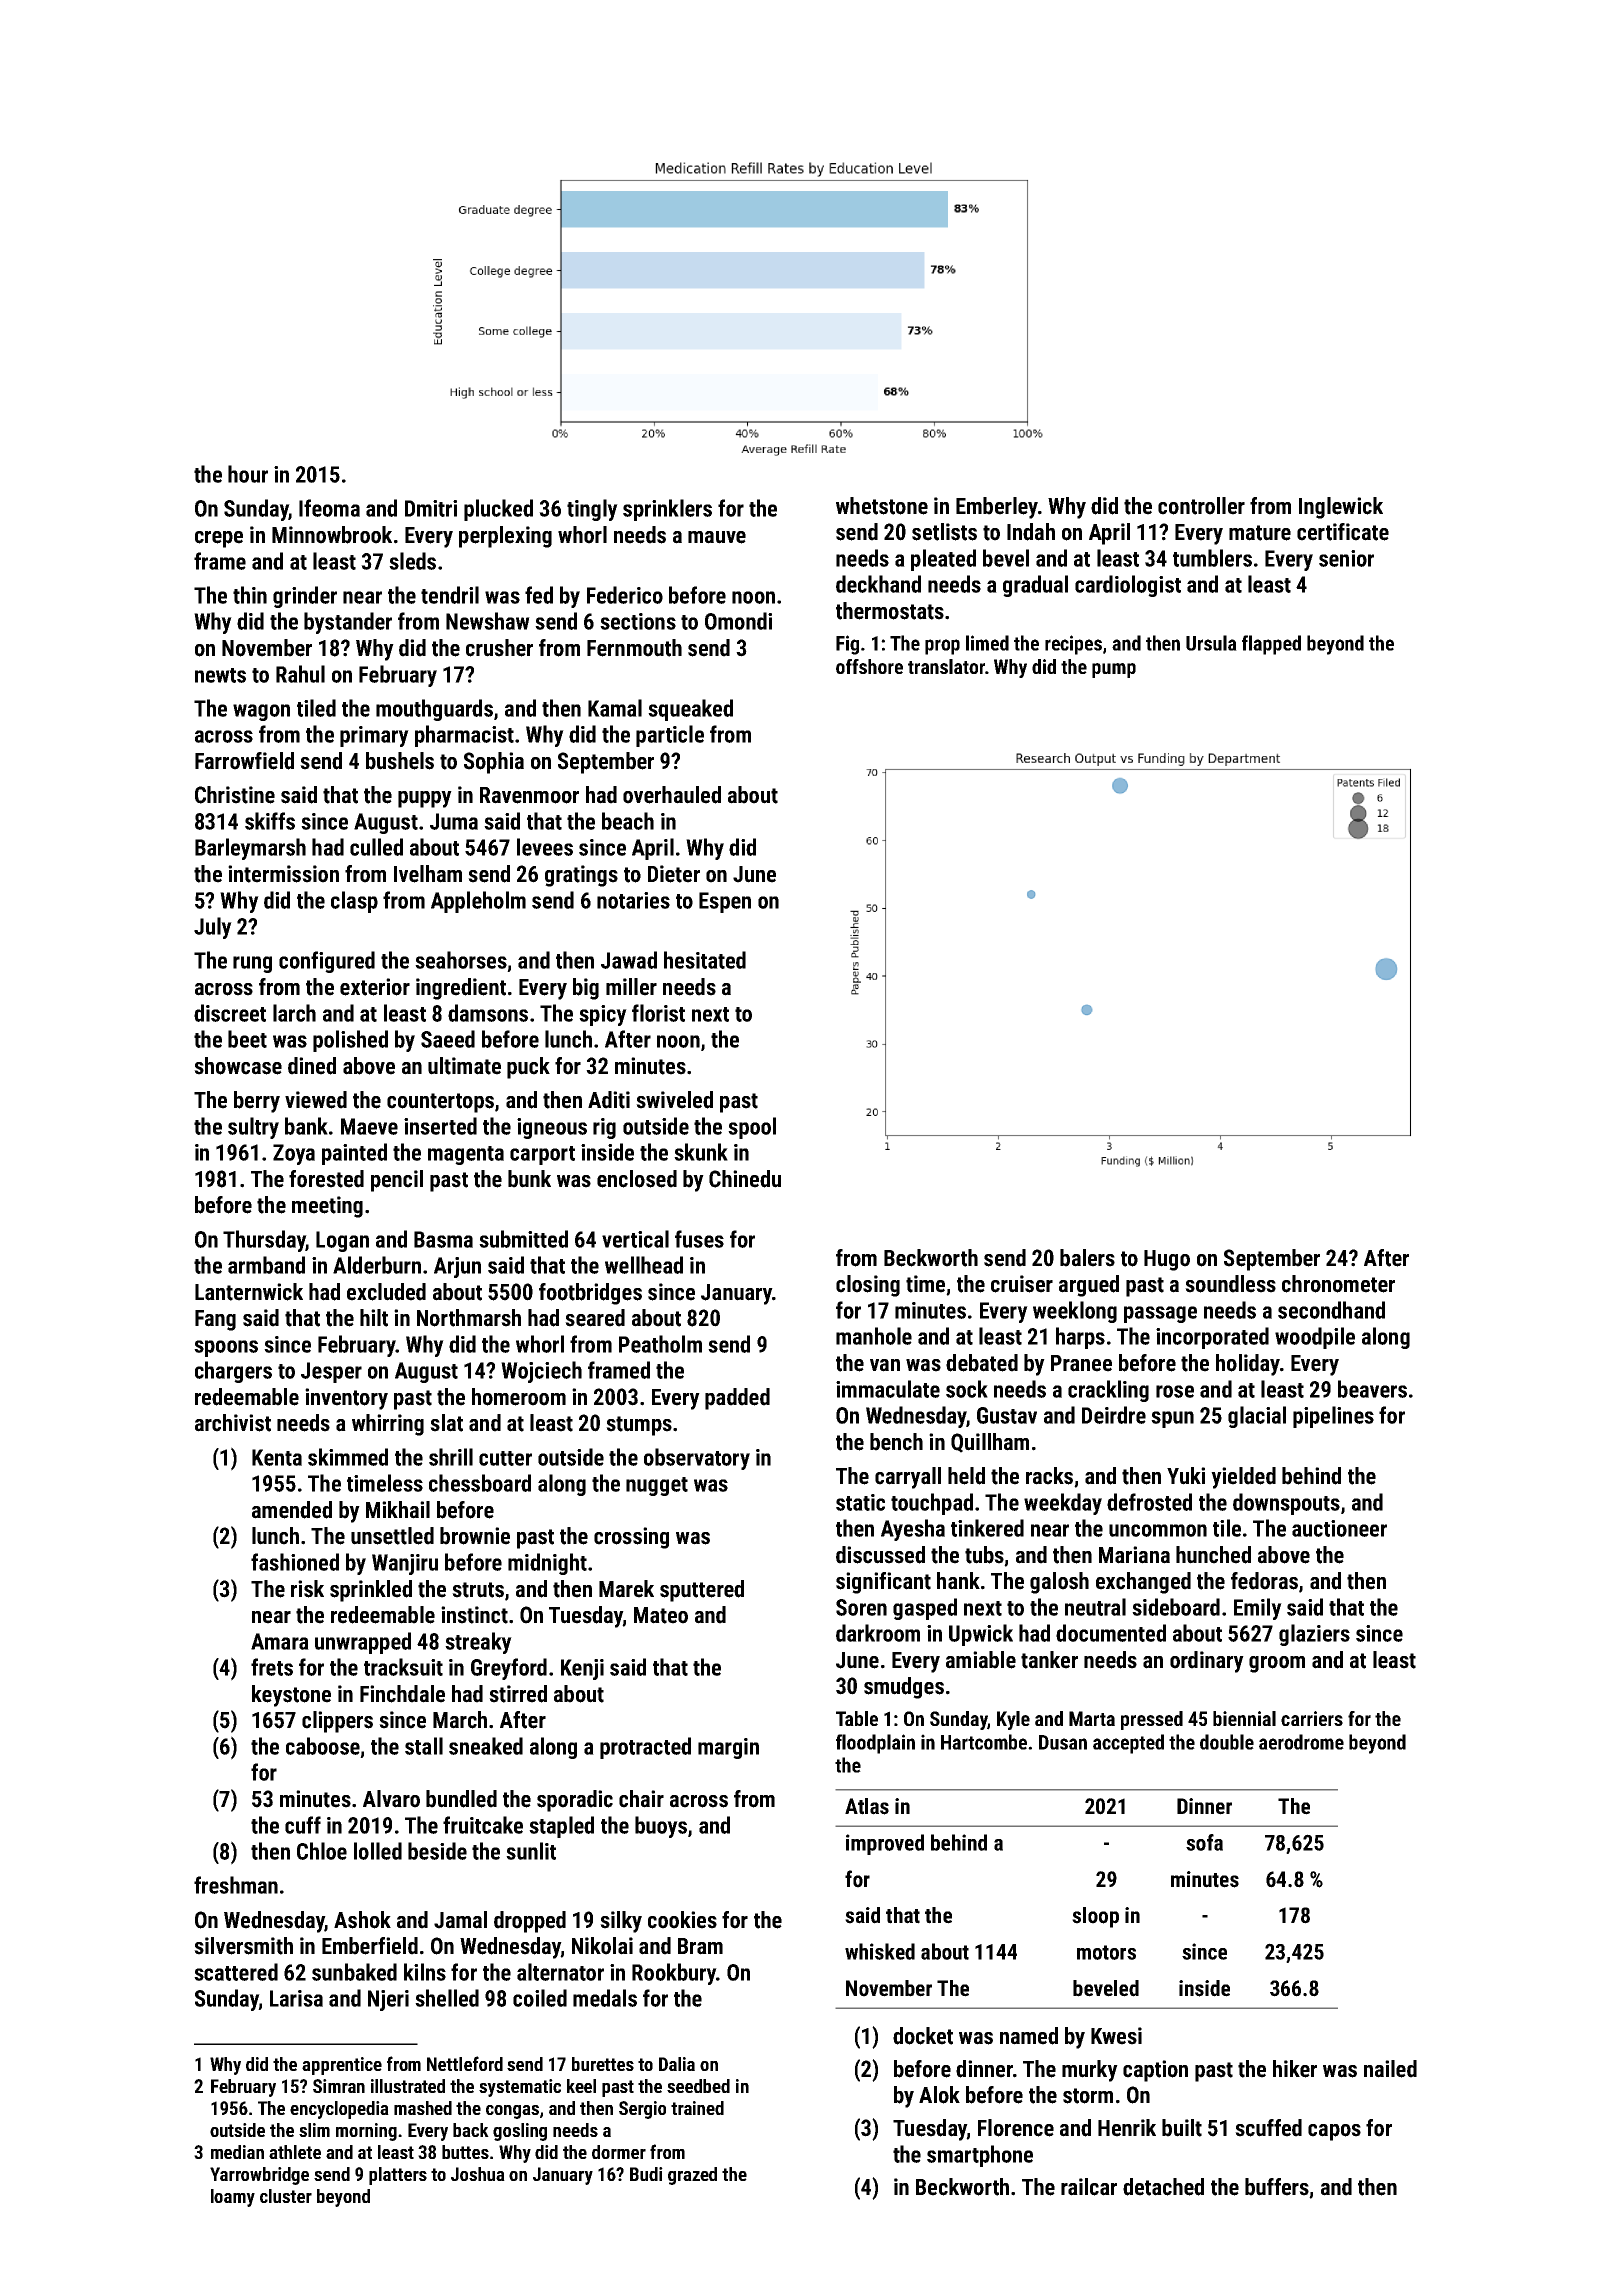 The image size is (1620, 2292). What do you see at coordinates (480, 1483) in the document?
I see `chessboard` at bounding box center [480, 1483].
